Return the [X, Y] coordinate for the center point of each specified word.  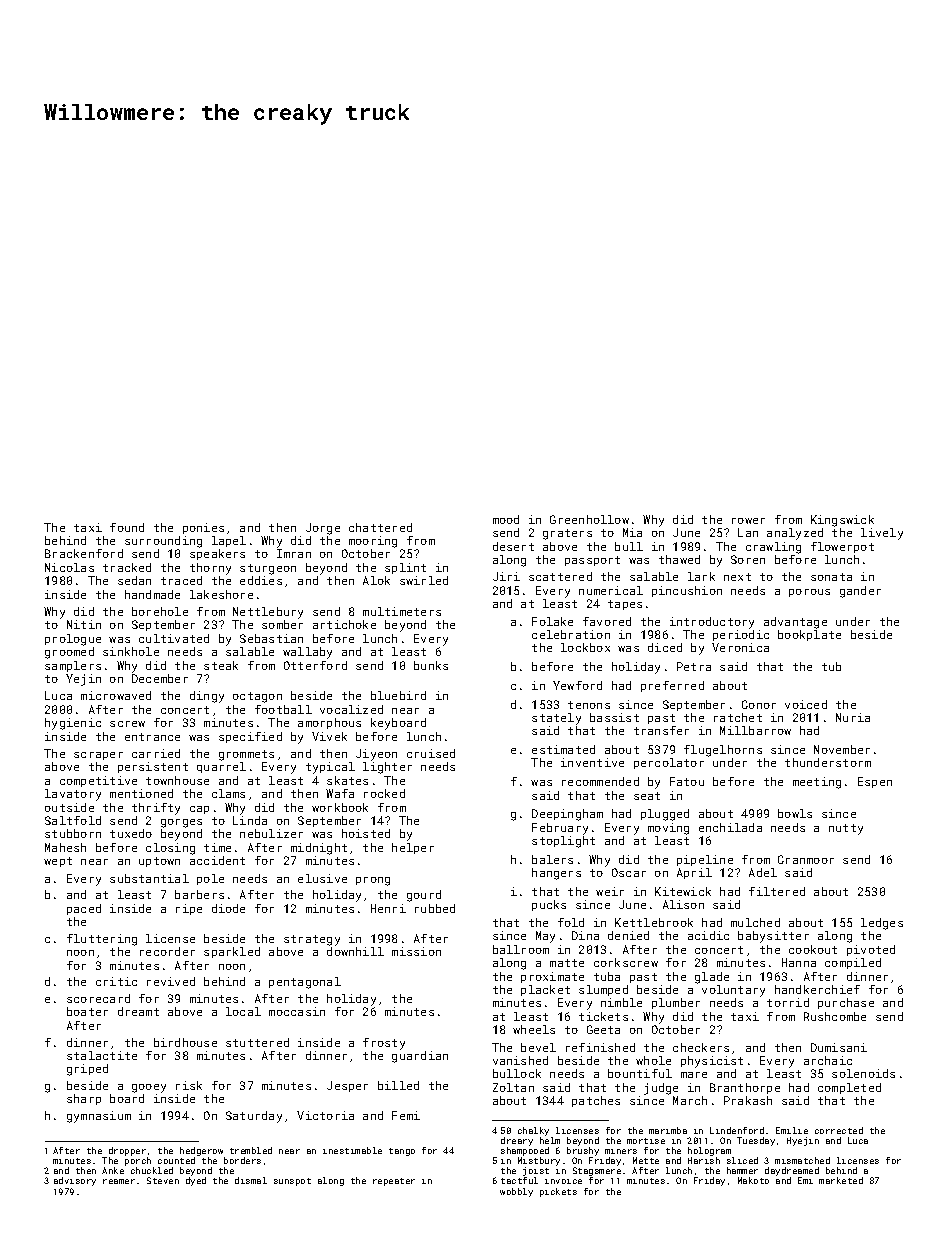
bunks [431, 665]
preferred [672, 686]
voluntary [733, 991]
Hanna [799, 962]
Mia [632, 532]
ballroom [521, 949]
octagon [257, 697]
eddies [261, 580]
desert [513, 546]
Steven [163, 1180]
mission [416, 951]
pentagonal [305, 983]
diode [228, 908]
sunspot [292, 1182]
